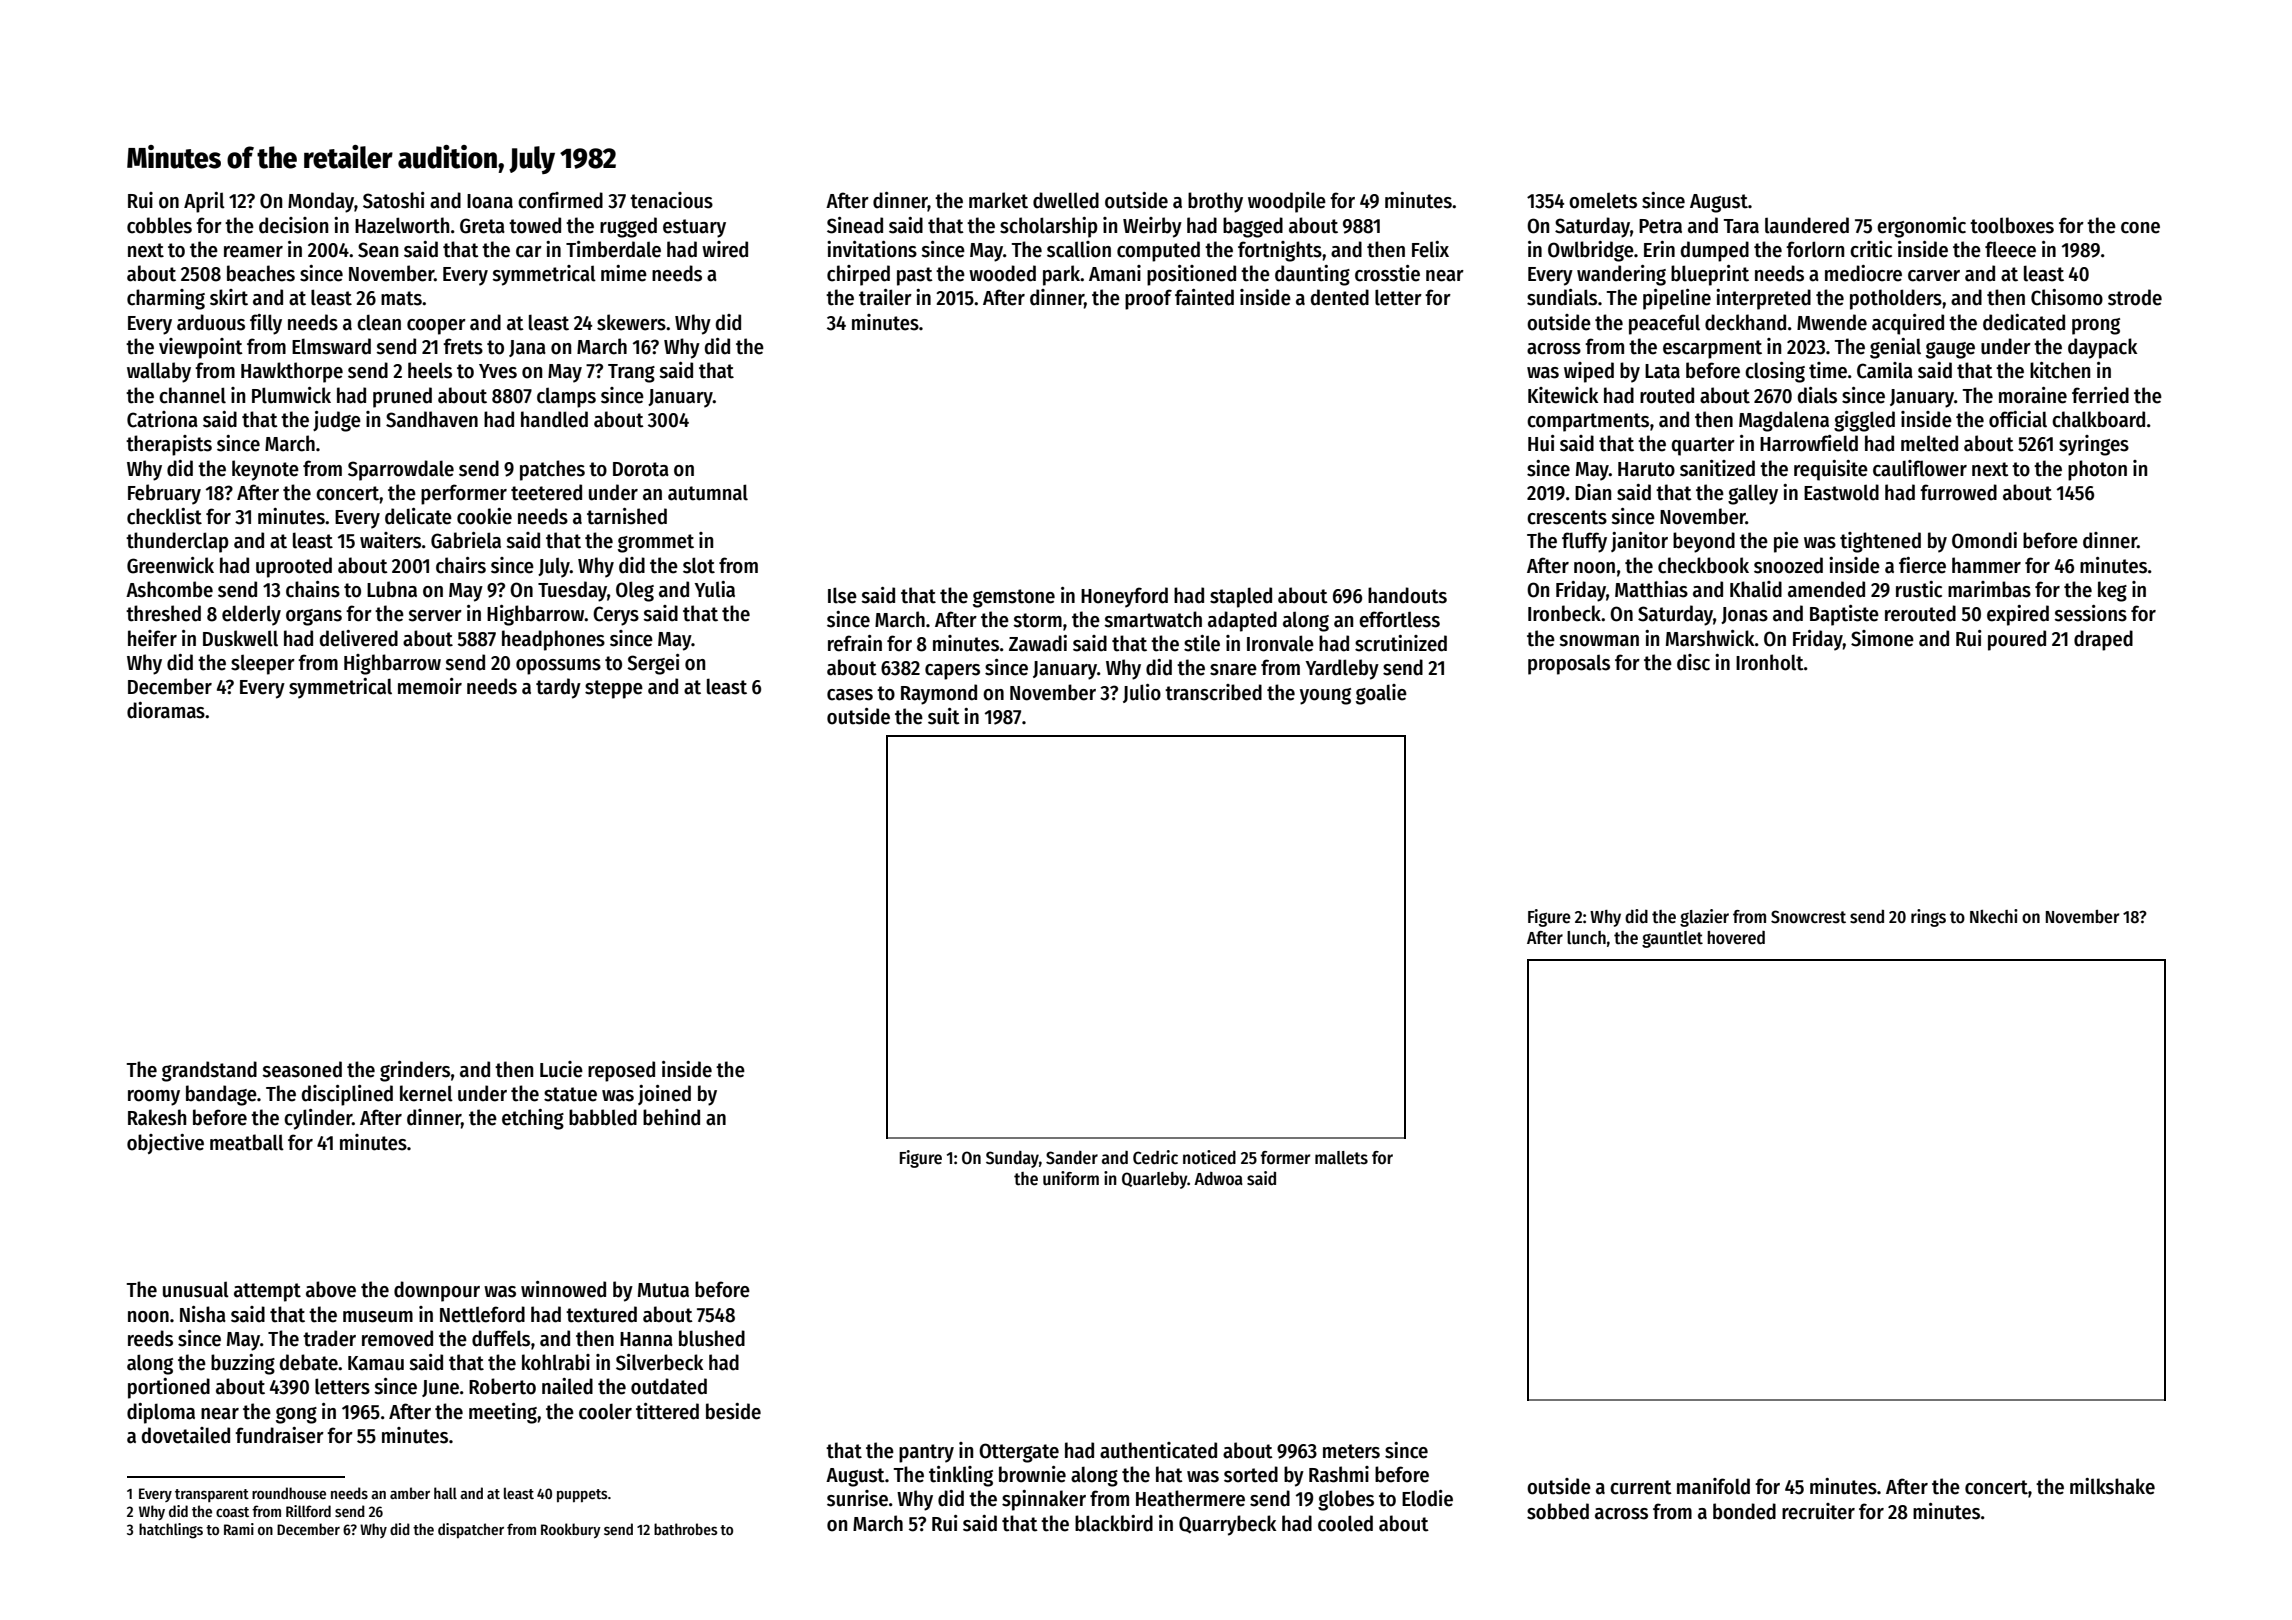 The width and height of the screenshot is (2292, 1620). Describe the element at coordinates (641, 469) in the screenshot. I see `Dorota` at that location.
